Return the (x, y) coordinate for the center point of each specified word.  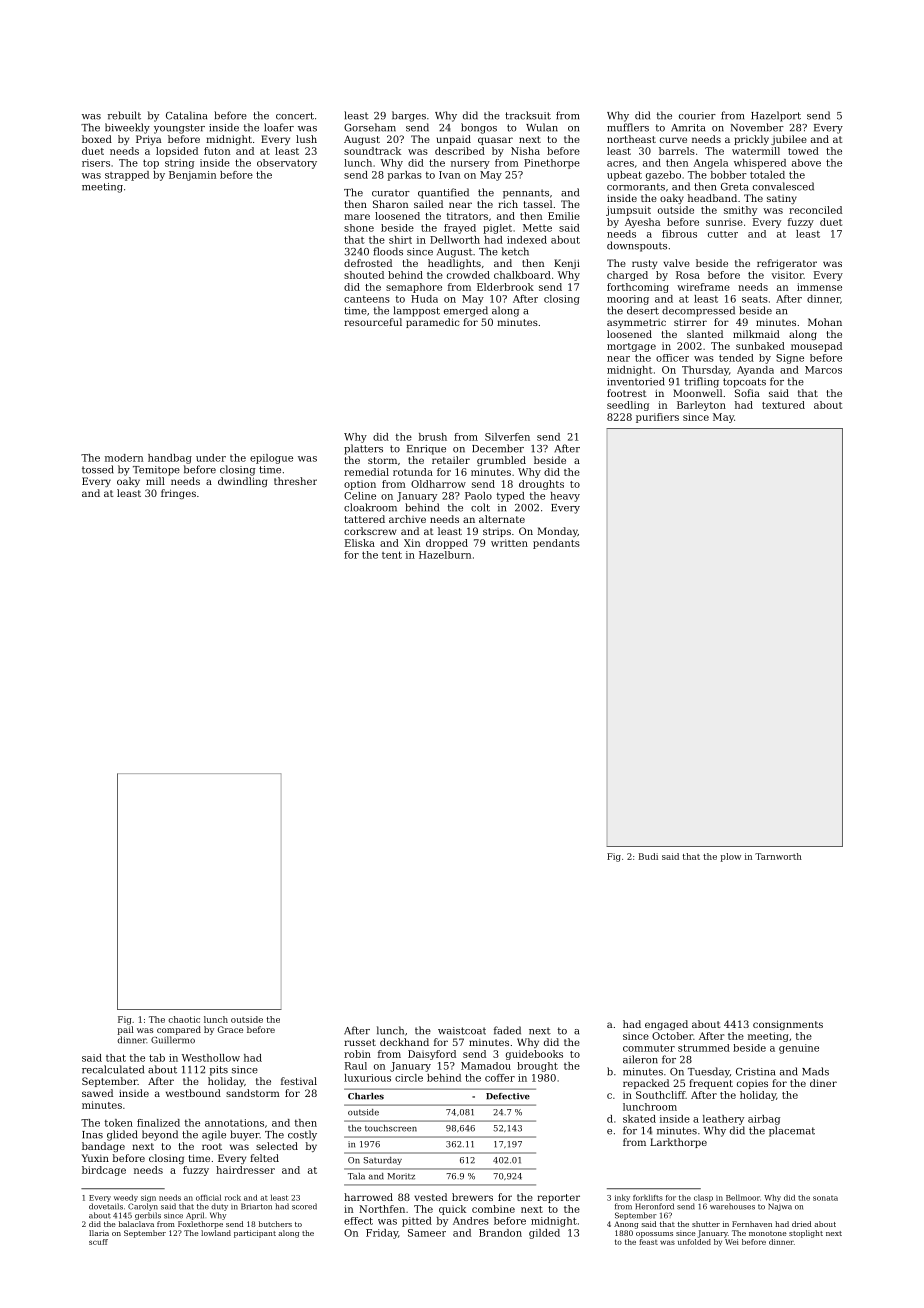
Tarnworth (778, 856)
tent (392, 555)
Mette (537, 228)
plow (731, 857)
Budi (648, 856)
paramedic (433, 323)
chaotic (184, 1019)
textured (783, 405)
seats (755, 299)
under (211, 458)
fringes (178, 494)
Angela (710, 164)
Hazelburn (445, 555)
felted (264, 1158)
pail (125, 1030)
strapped (127, 176)
